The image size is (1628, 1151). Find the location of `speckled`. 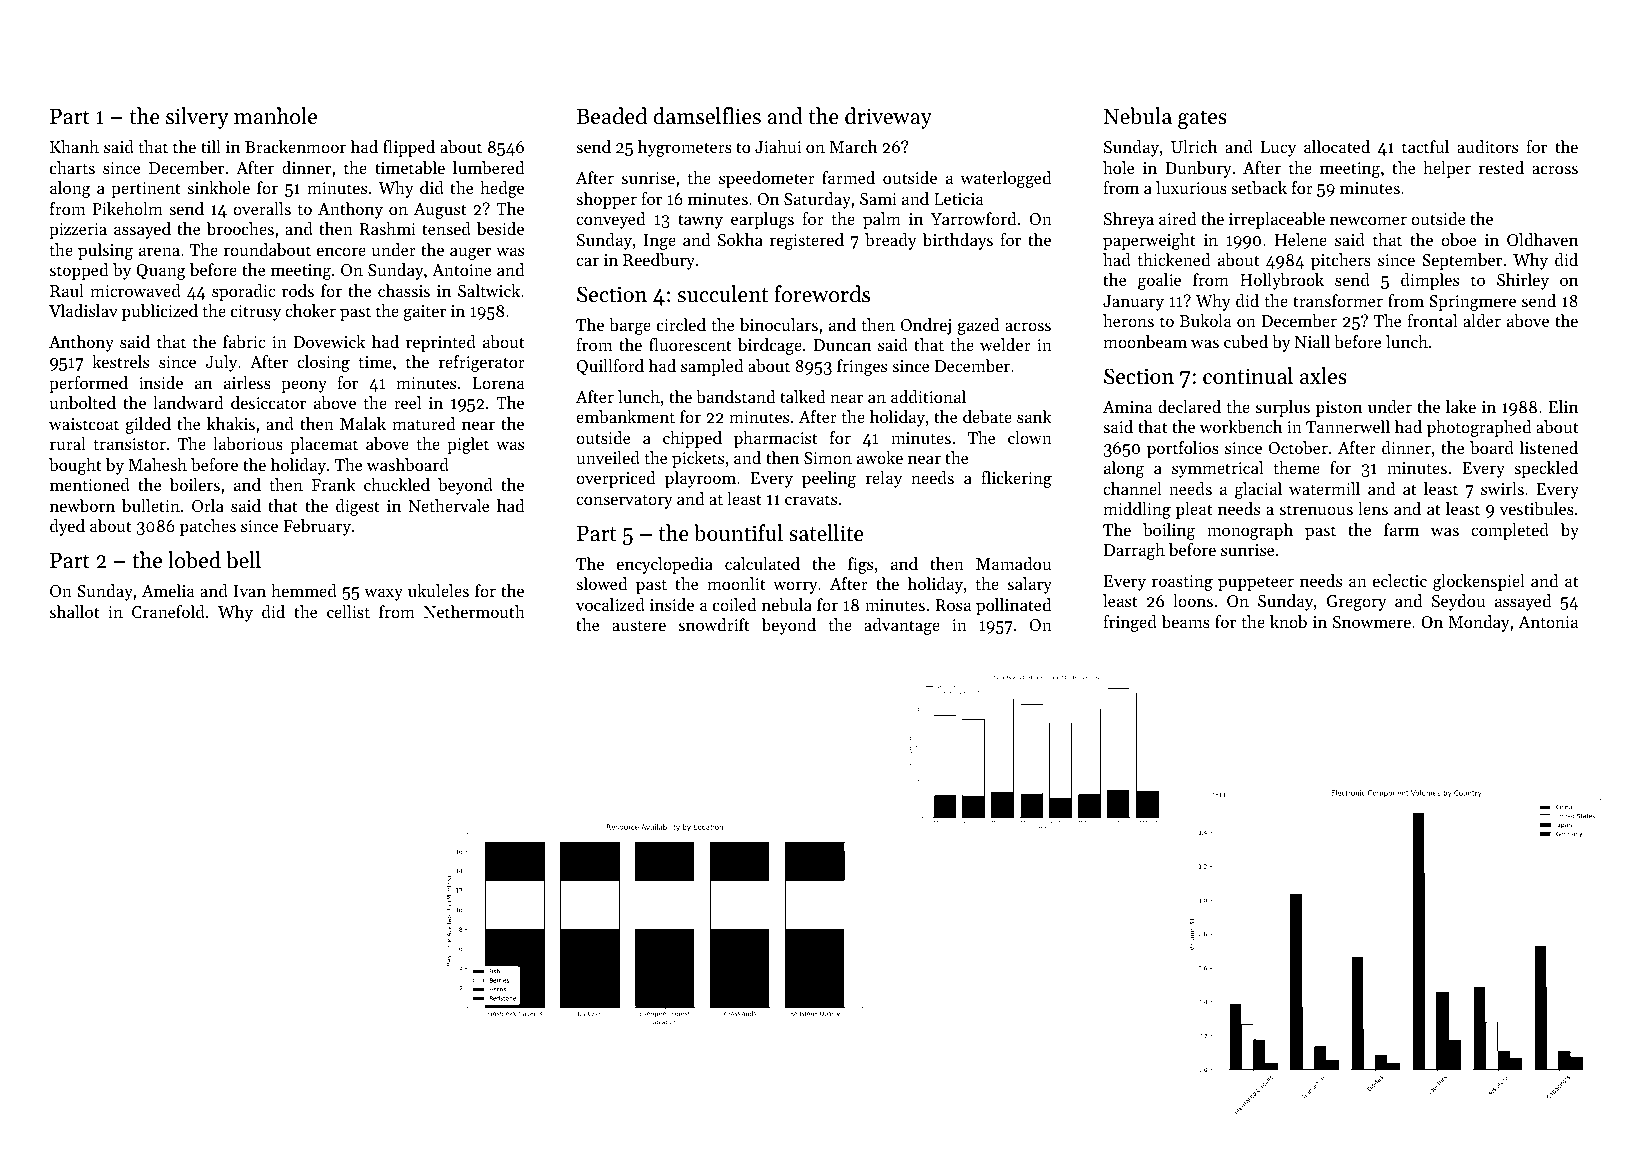

speckled is located at coordinates (1546, 469).
